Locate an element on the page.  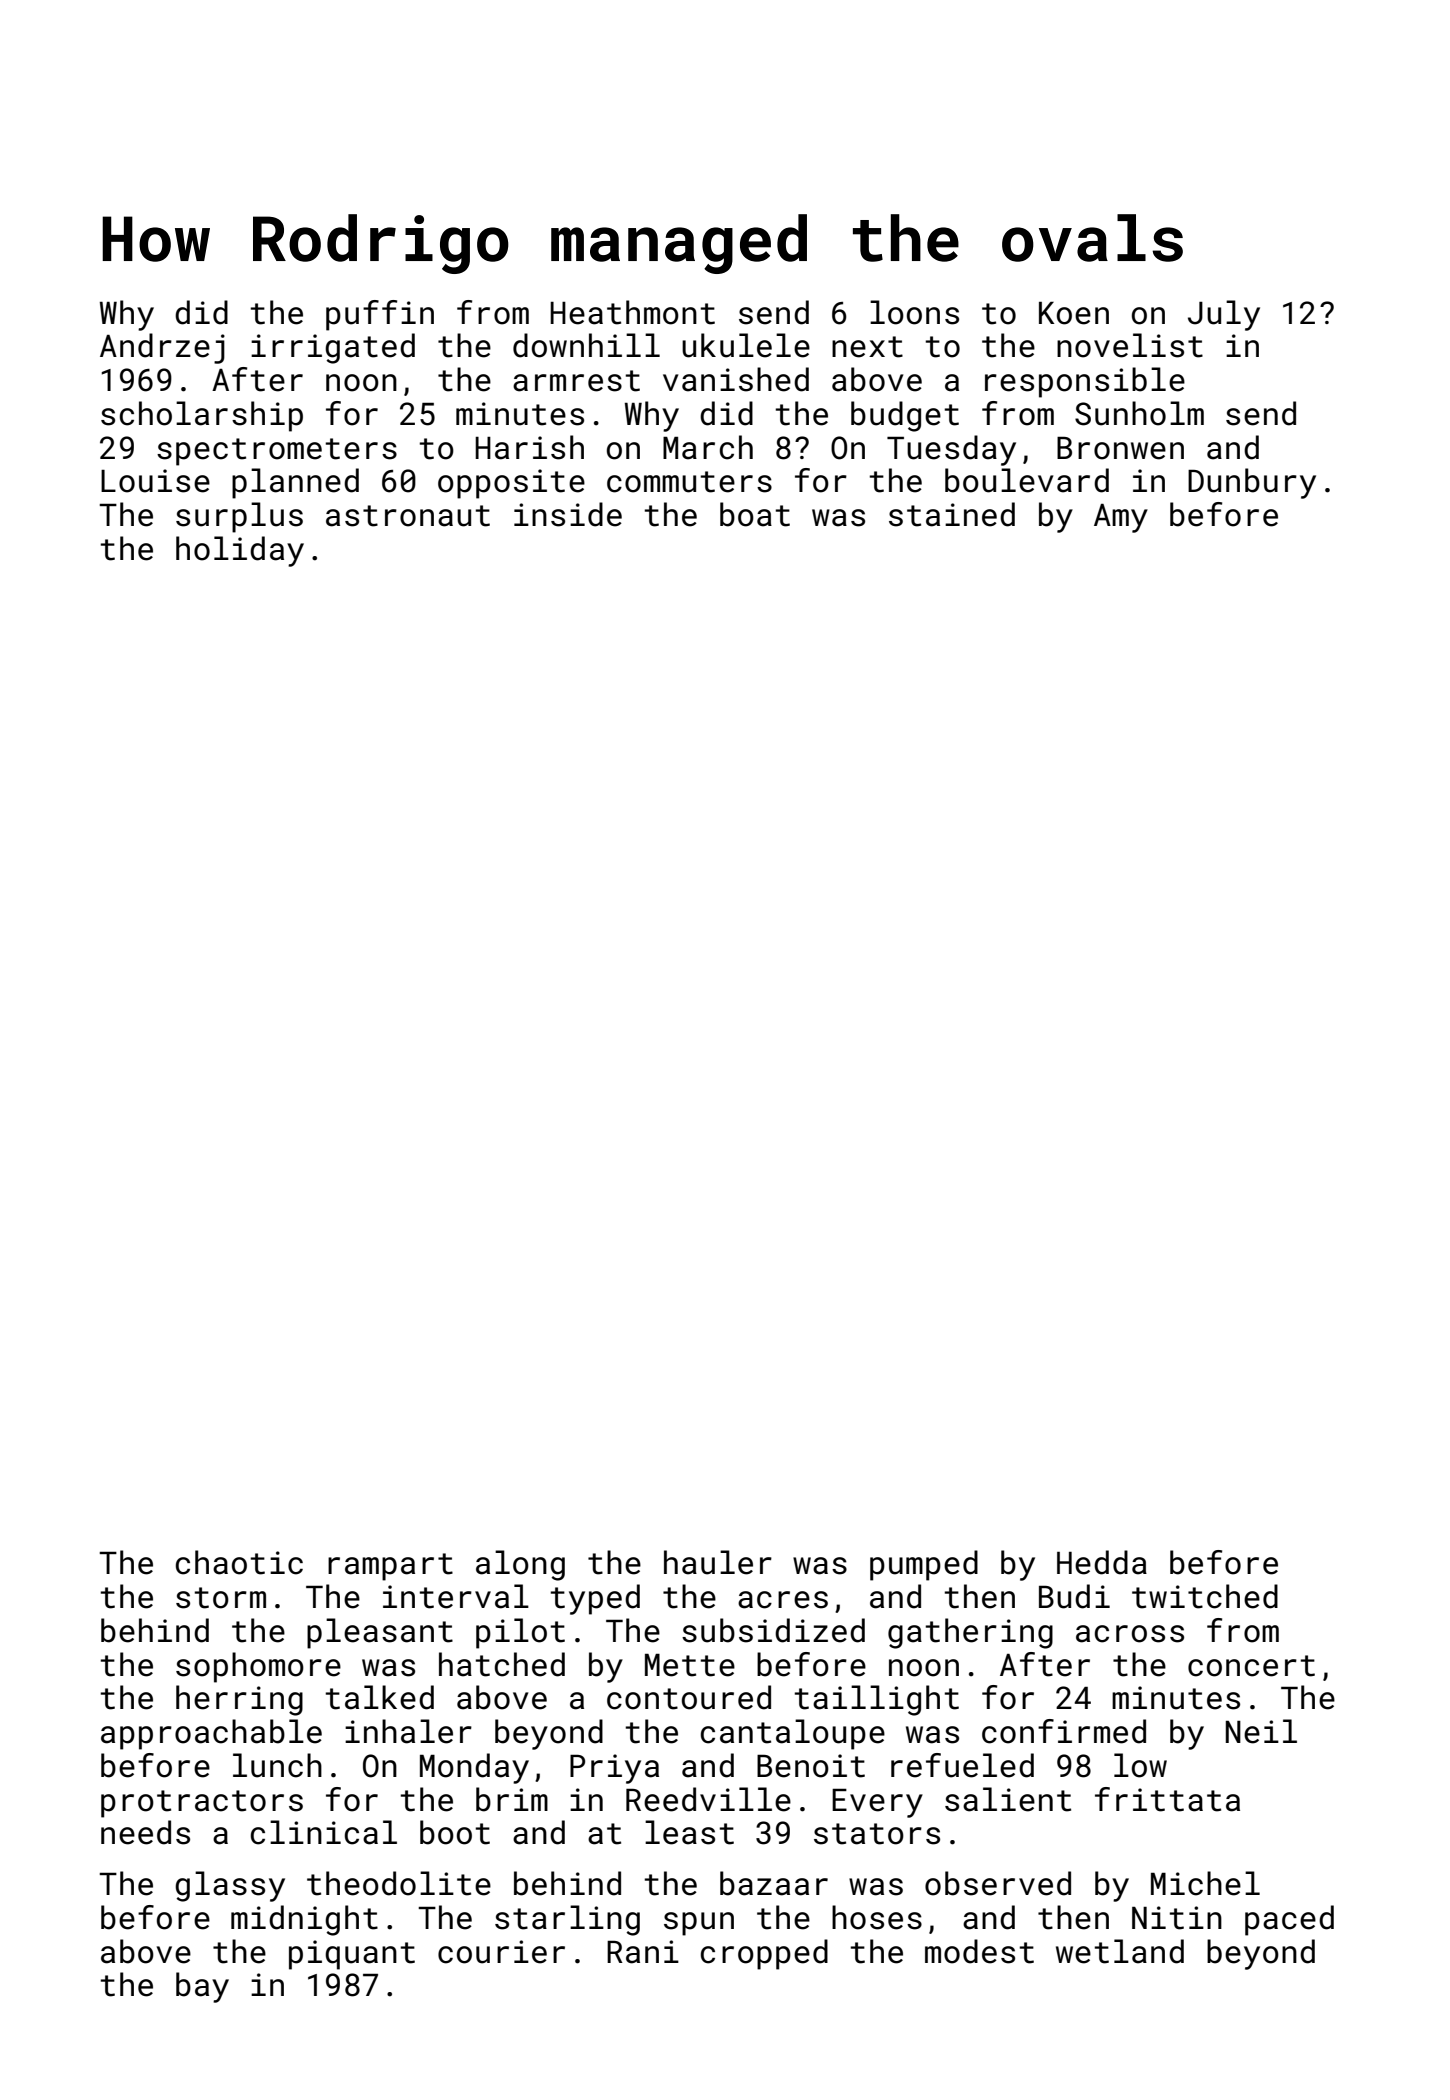
hauler is located at coordinates (718, 1562).
